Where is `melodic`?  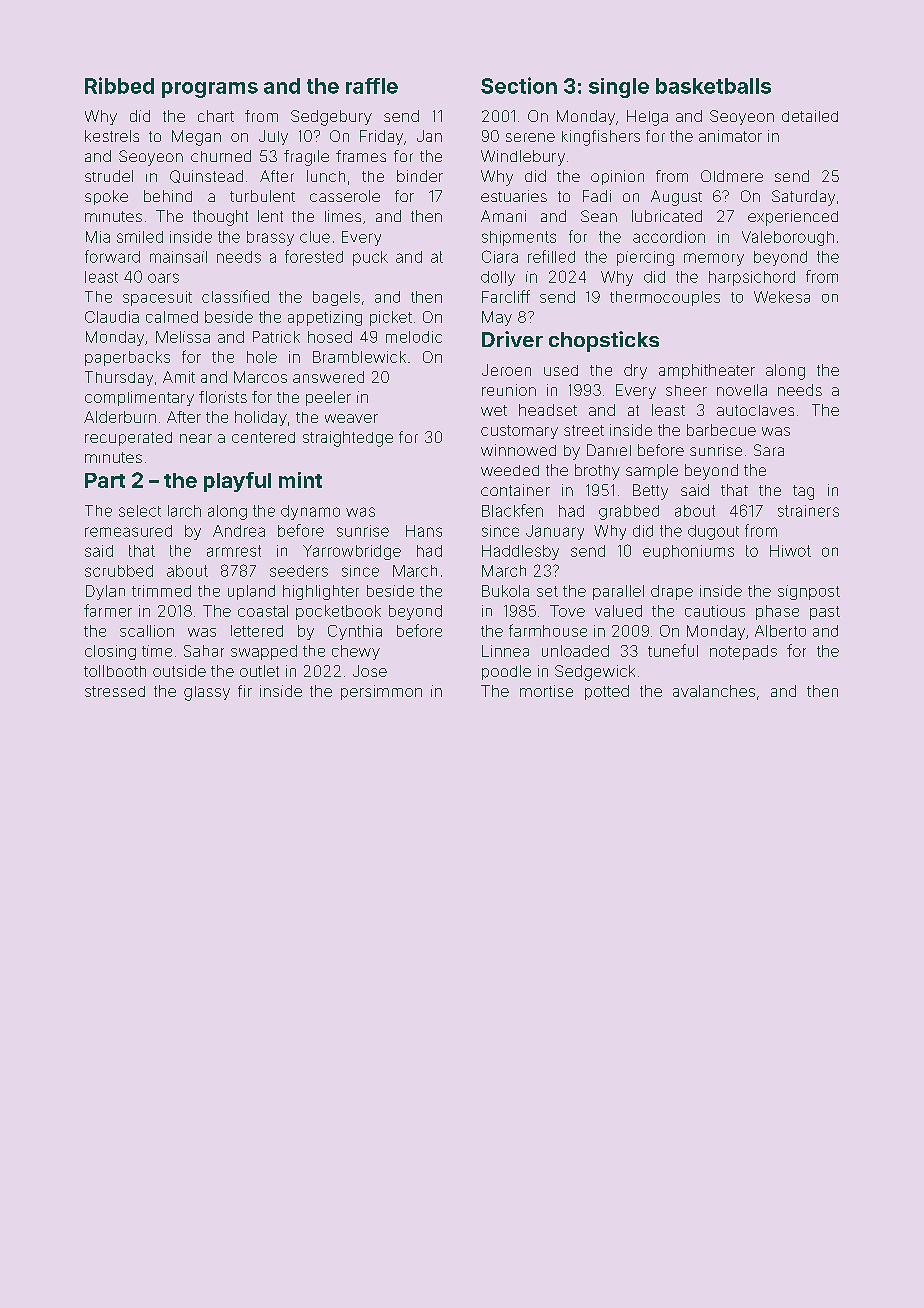
melodic is located at coordinates (414, 337).
